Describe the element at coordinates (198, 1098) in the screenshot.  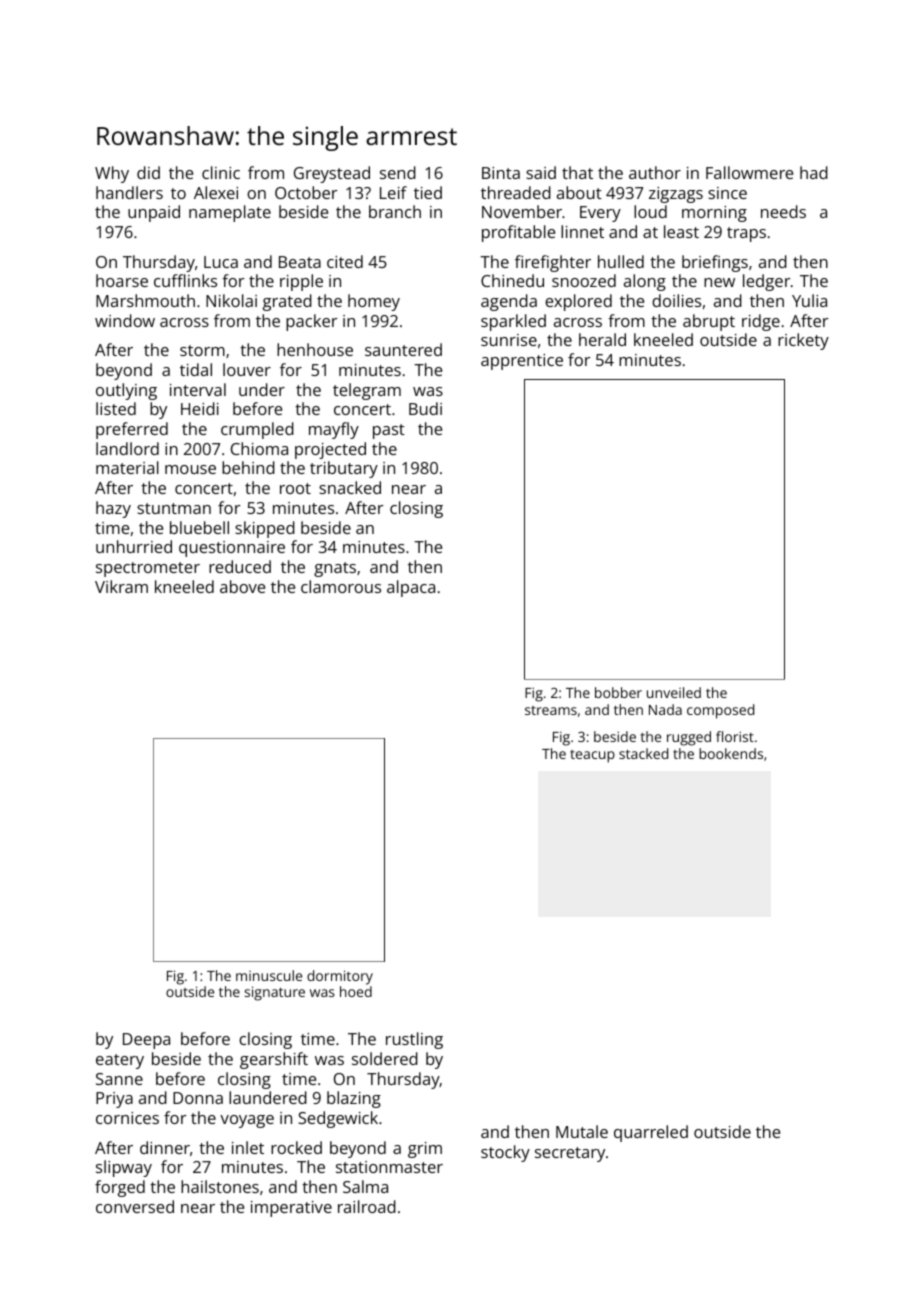
I see `Donna` at that location.
